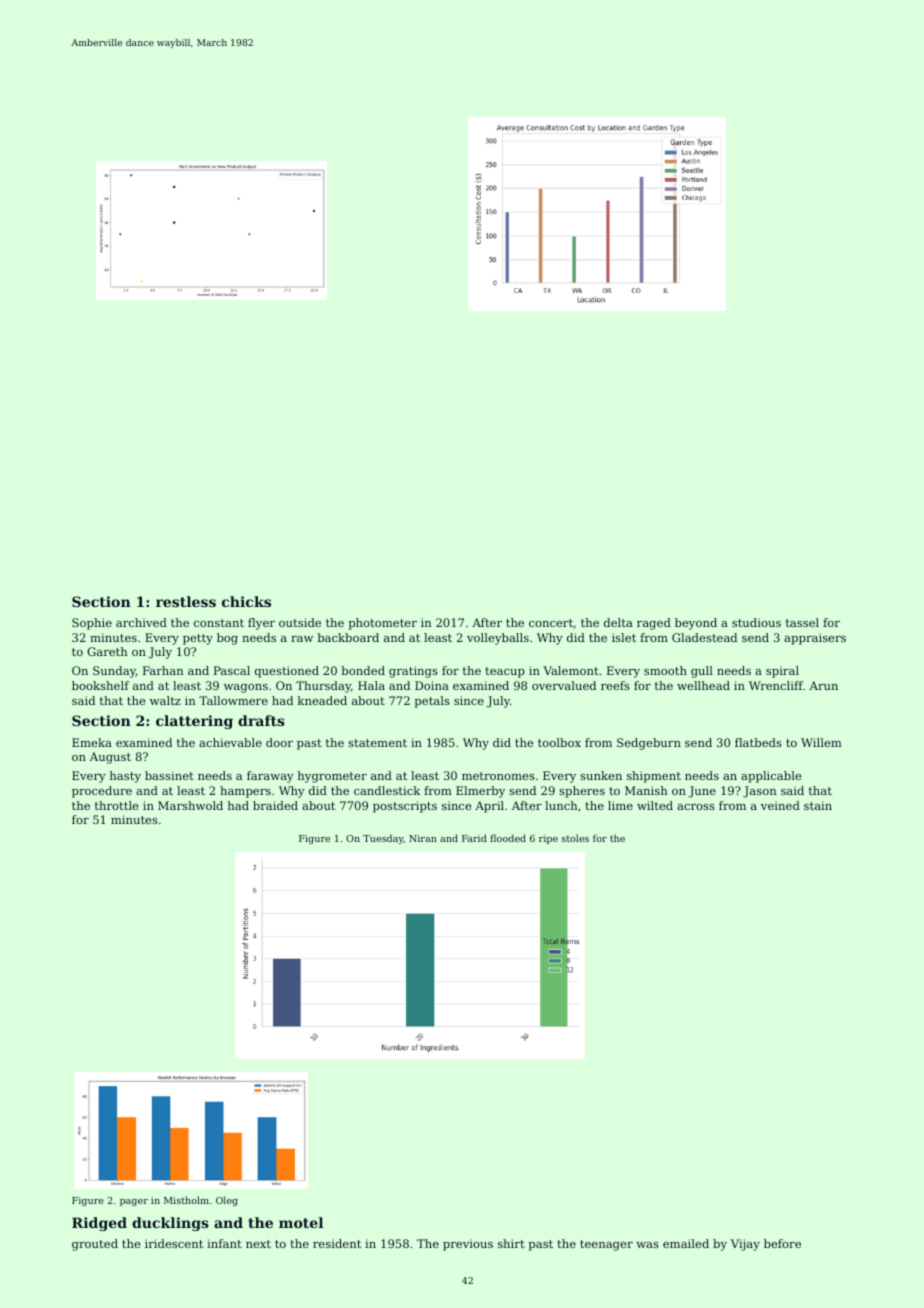 This document has width=924, height=1308. Describe the element at coordinates (134, 1202) in the document. I see `pager` at that location.
